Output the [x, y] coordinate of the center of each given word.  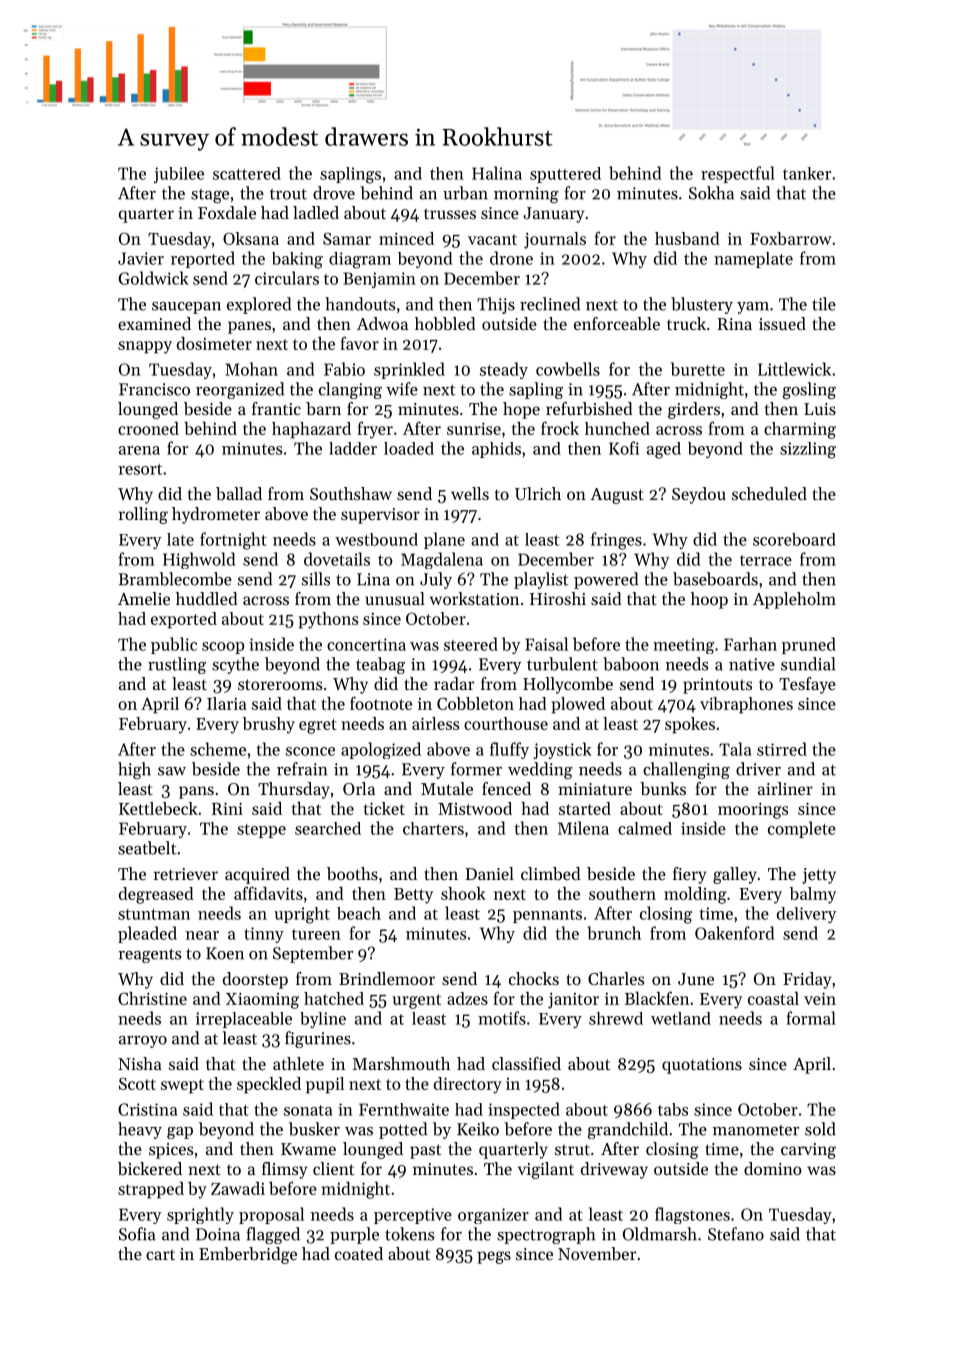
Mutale [447, 788]
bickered [150, 1168]
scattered [247, 173]
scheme [218, 749]
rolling [143, 515]
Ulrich [538, 493]
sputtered [565, 175]
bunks [663, 788]
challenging [686, 770]
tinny [264, 935]
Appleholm [794, 600]
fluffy [509, 750]
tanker [807, 173]
